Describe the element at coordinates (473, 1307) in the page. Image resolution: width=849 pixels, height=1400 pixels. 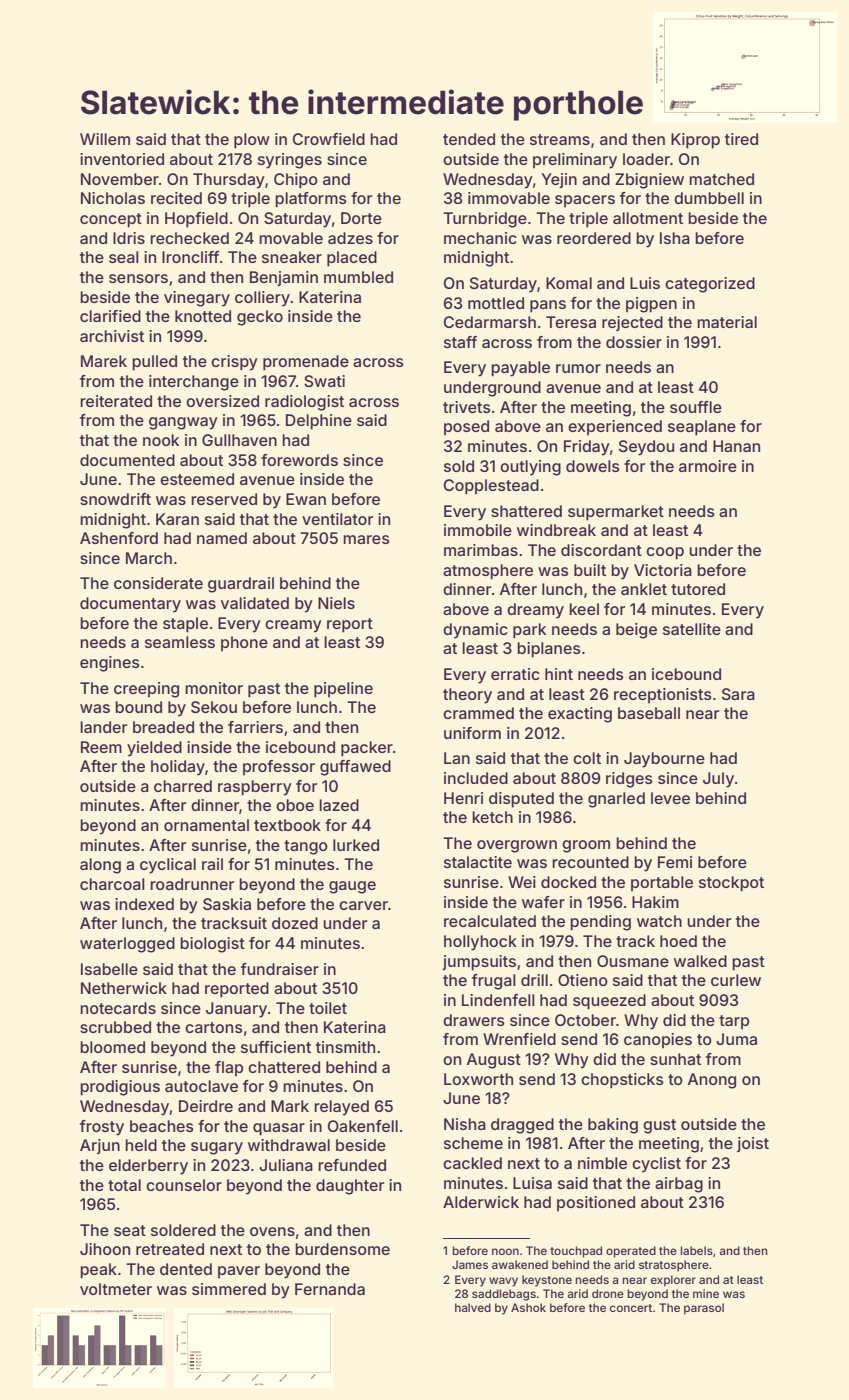
I see `halved` at that location.
